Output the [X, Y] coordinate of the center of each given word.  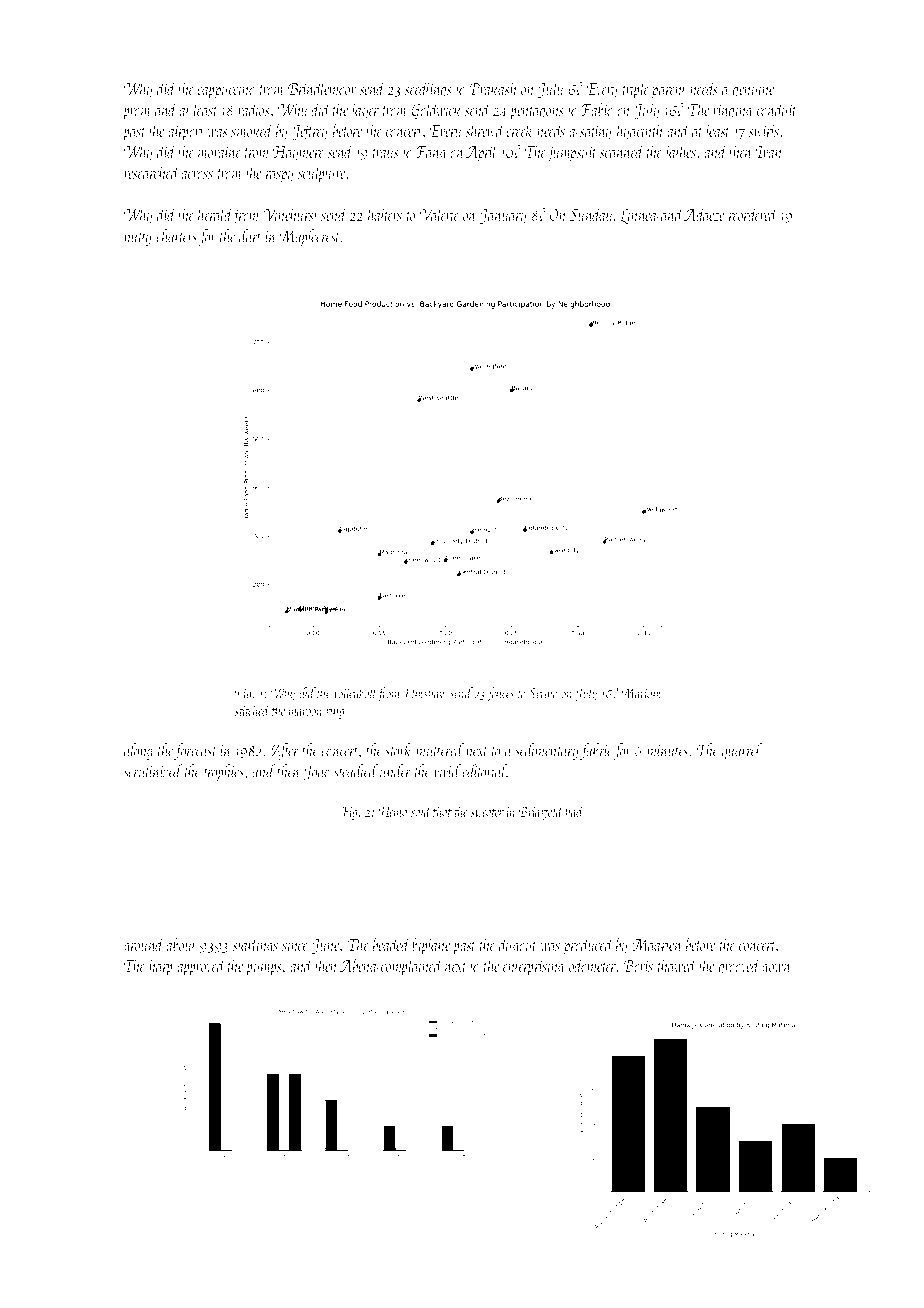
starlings [255, 946]
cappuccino [226, 91]
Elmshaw [425, 693]
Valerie [440, 214]
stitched [252, 710]
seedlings [428, 90]
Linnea [639, 216]
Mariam [642, 693]
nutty [138, 239]
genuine [754, 91]
